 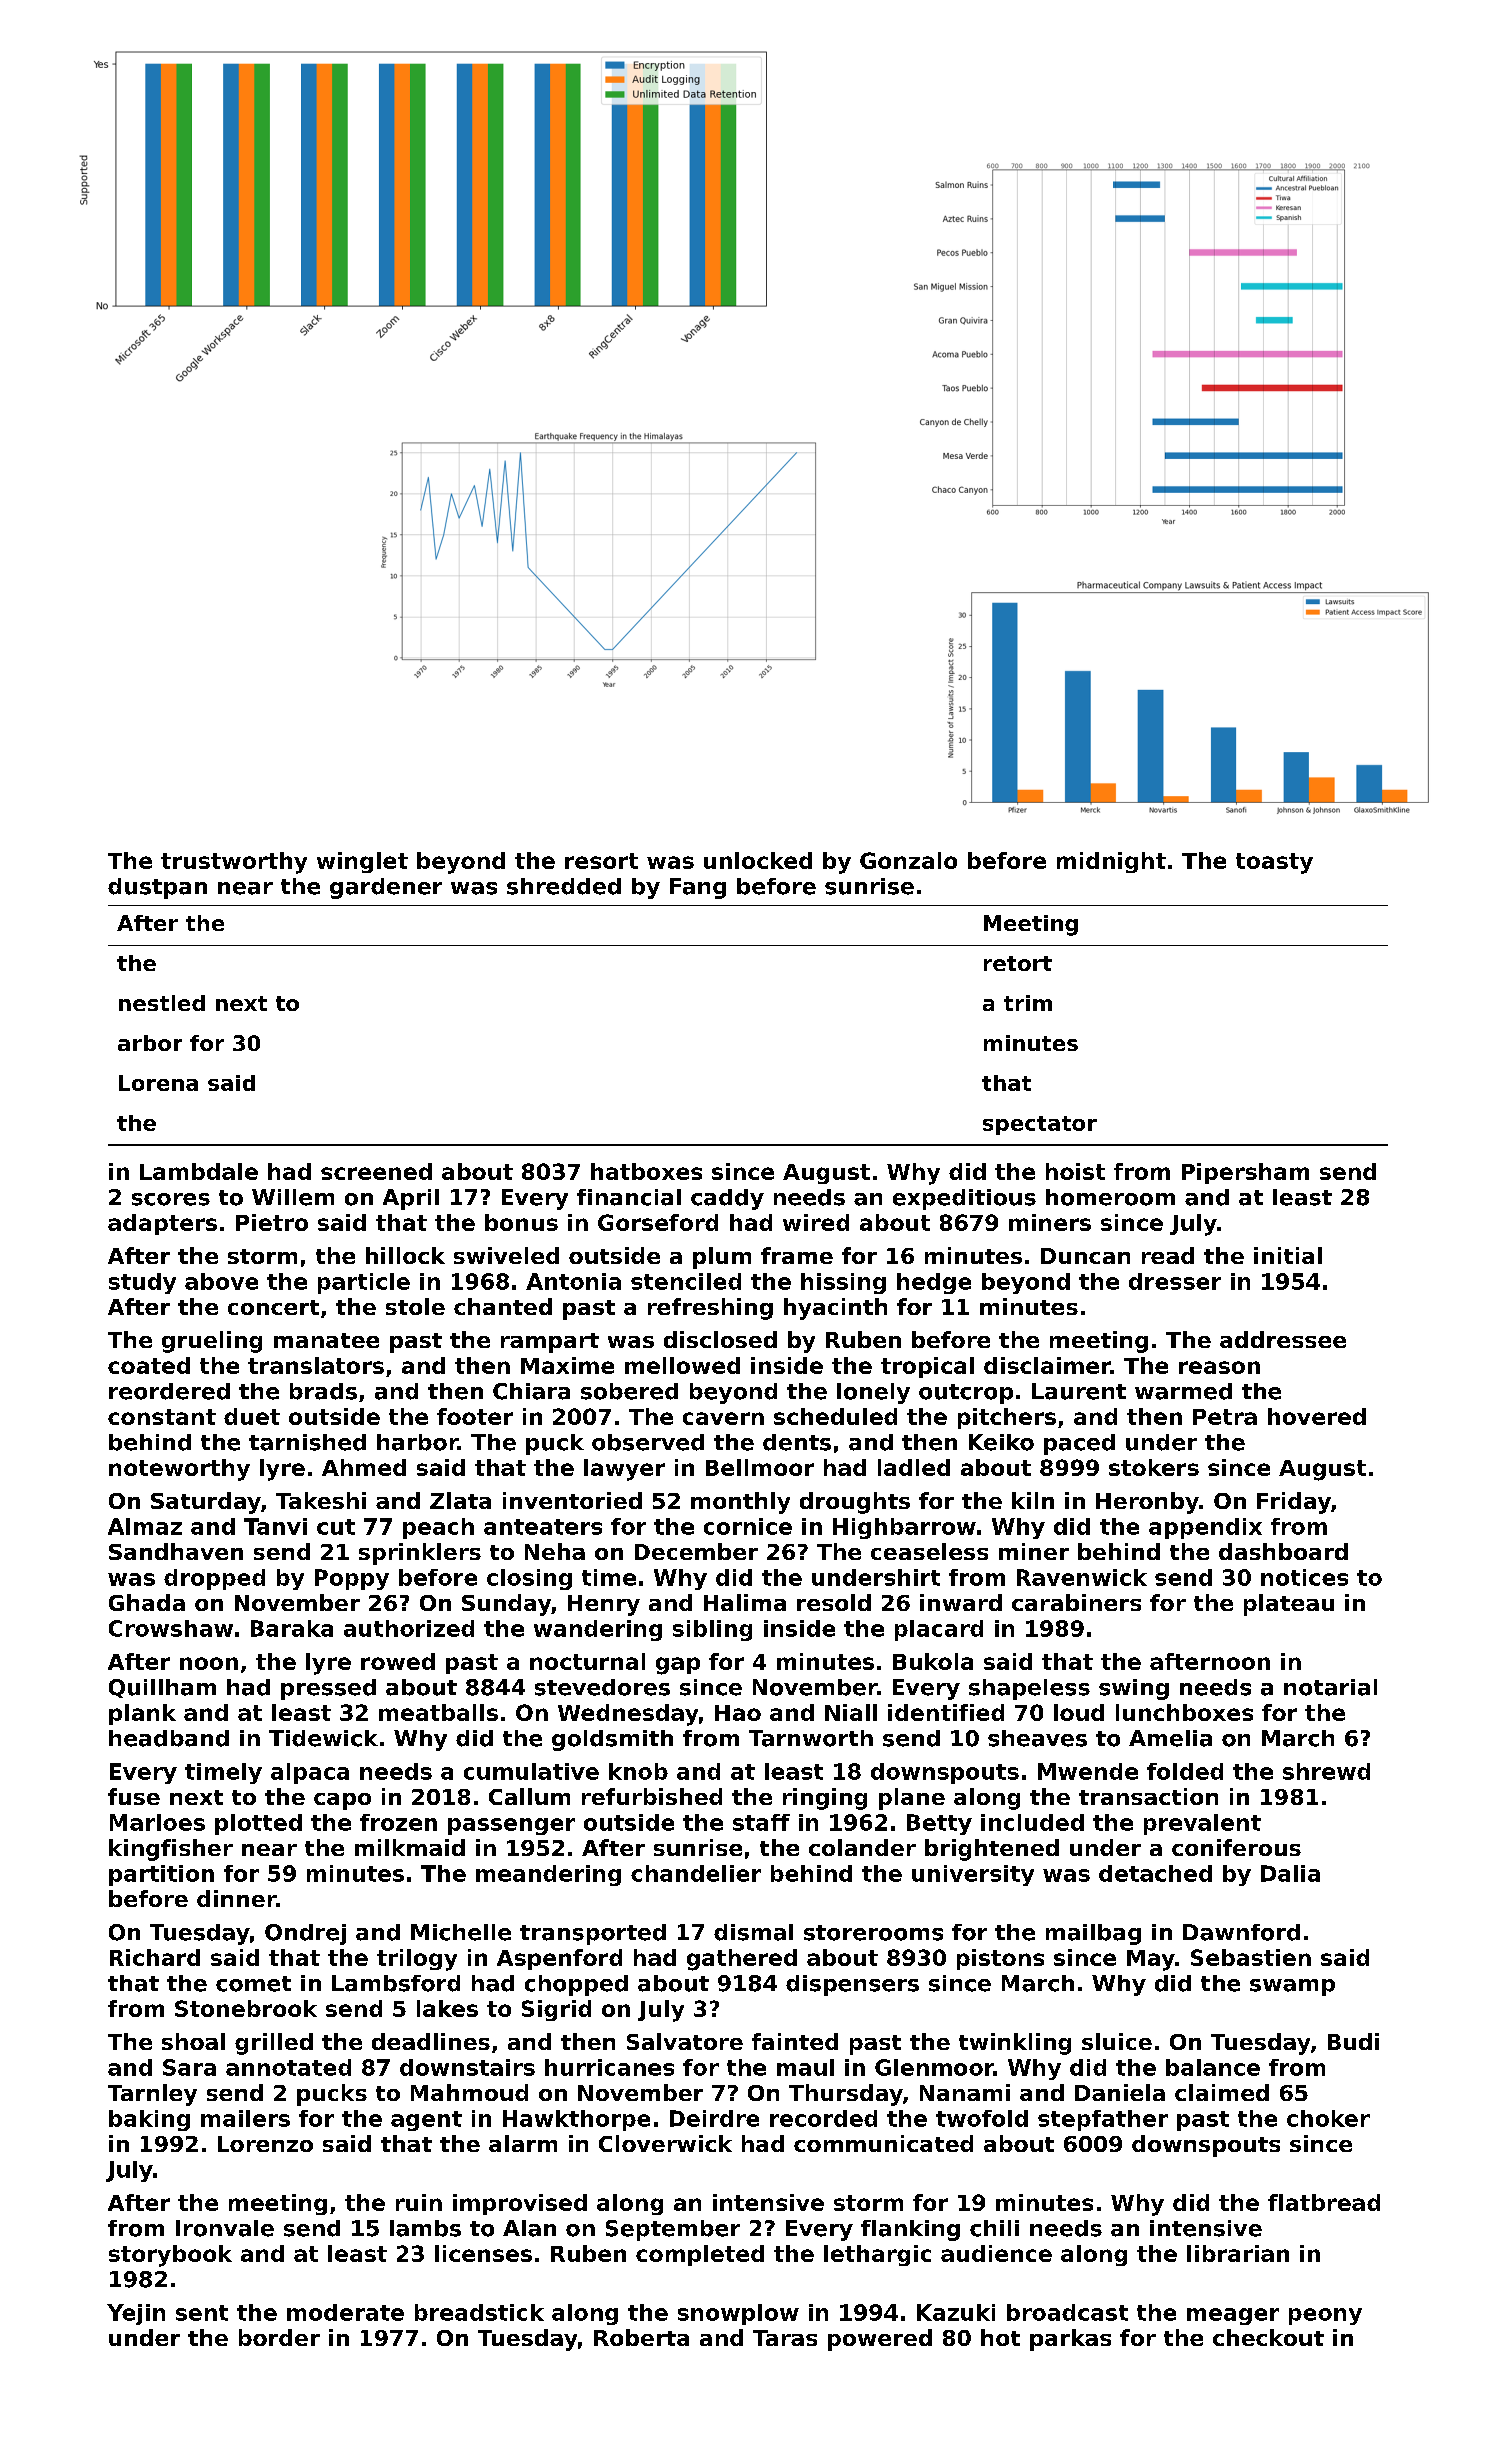 What do you see at coordinates (910, 2230) in the page?
I see `flanking` at bounding box center [910, 2230].
